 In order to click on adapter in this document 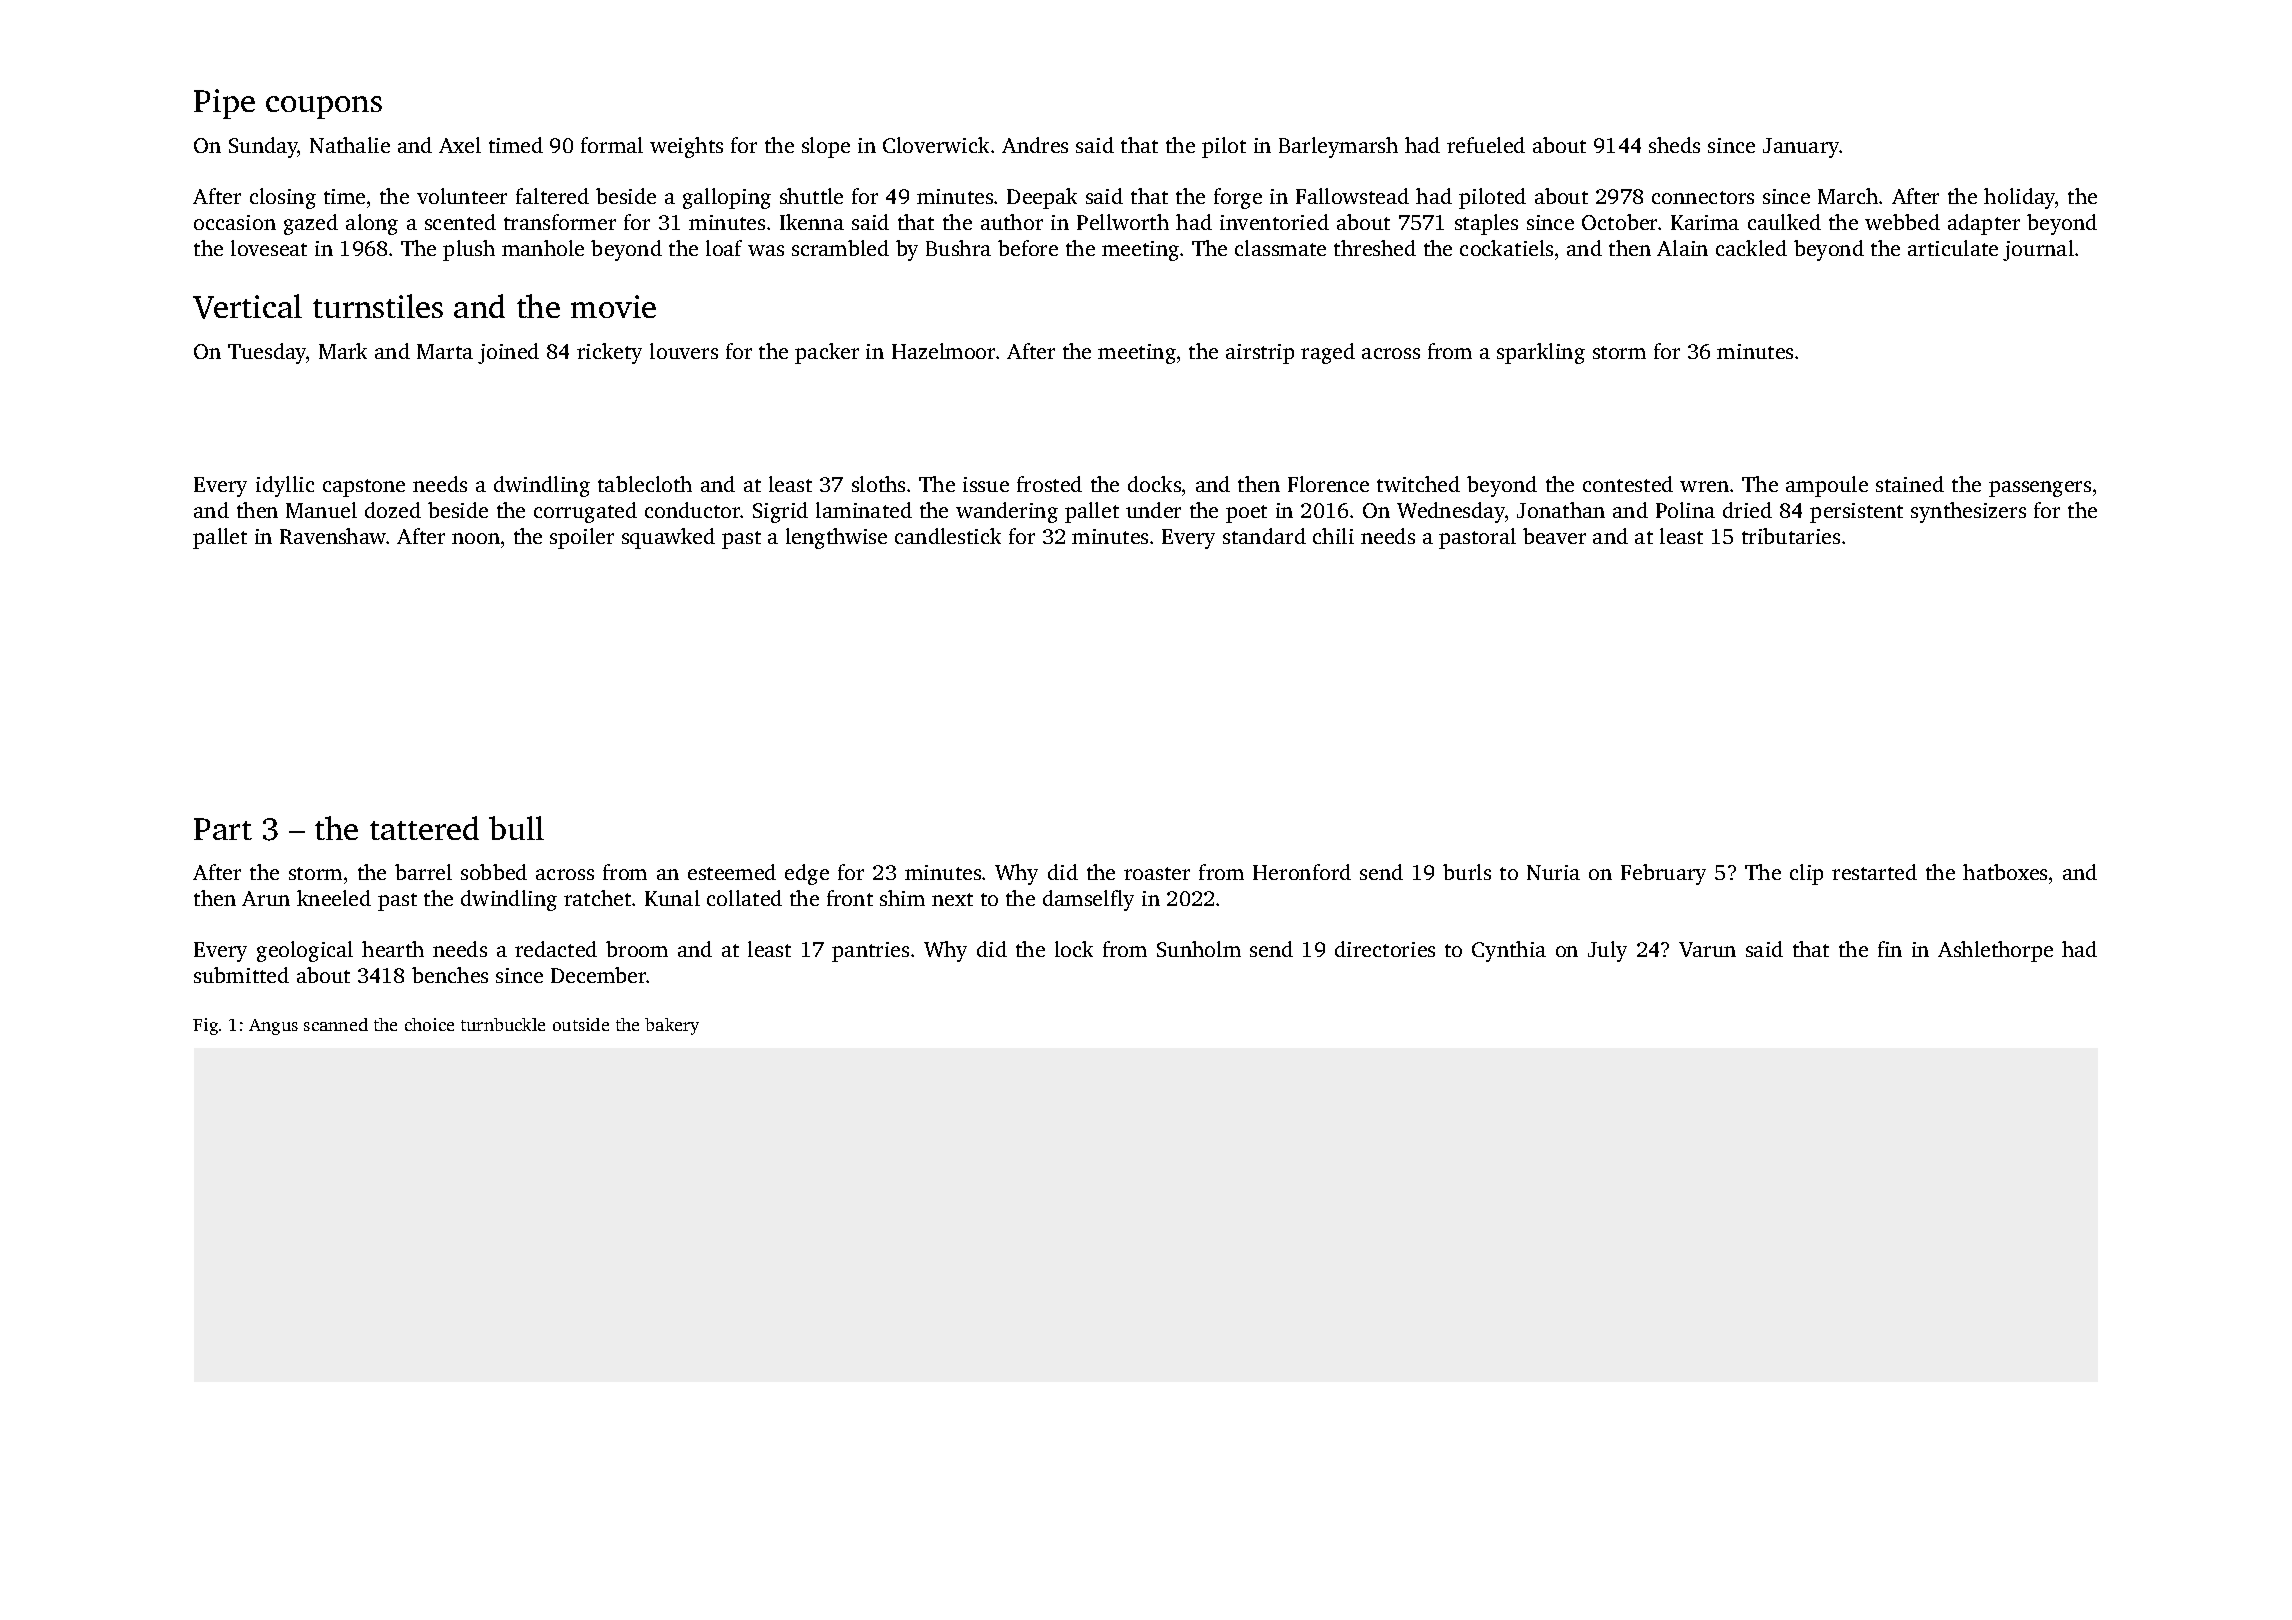, I will do `click(1984, 224)`.
